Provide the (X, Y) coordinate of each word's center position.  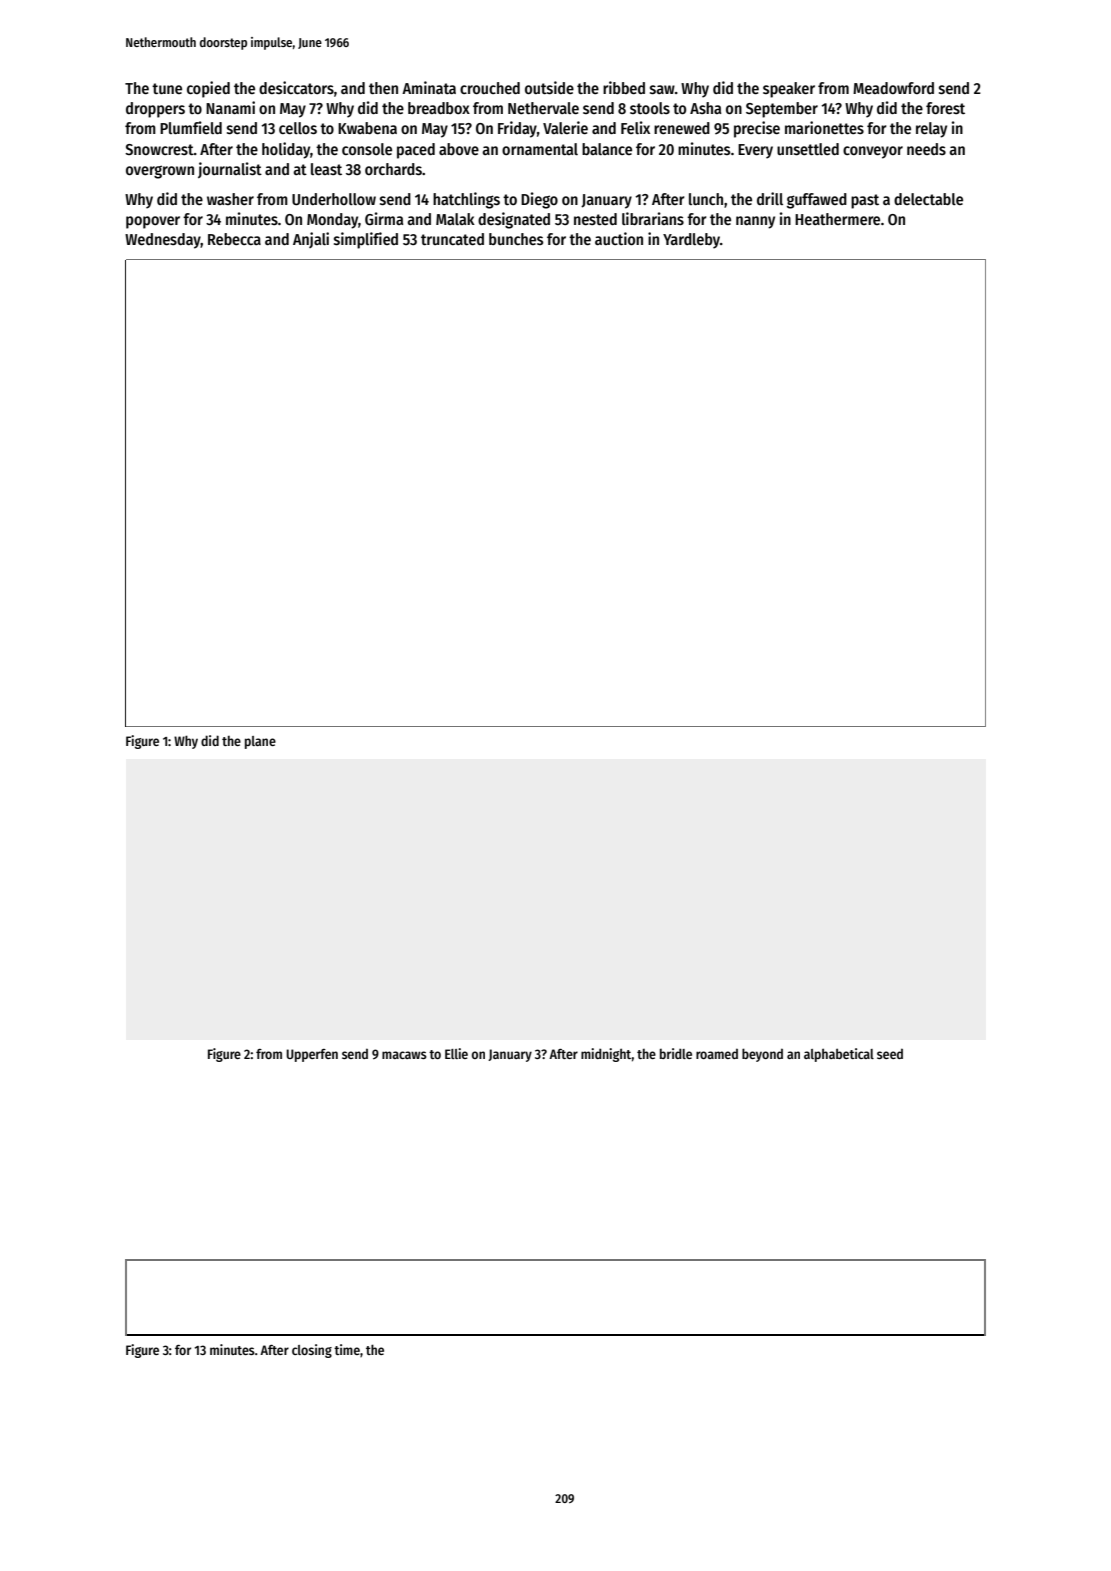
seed (890, 1053)
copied (208, 89)
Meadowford (893, 88)
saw (662, 90)
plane (260, 742)
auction (619, 238)
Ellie (456, 1053)
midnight (606, 1055)
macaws (404, 1055)
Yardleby (691, 241)
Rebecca (234, 239)
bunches (516, 239)
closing (312, 1351)
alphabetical (839, 1055)
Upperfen (312, 1055)
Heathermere (837, 219)
